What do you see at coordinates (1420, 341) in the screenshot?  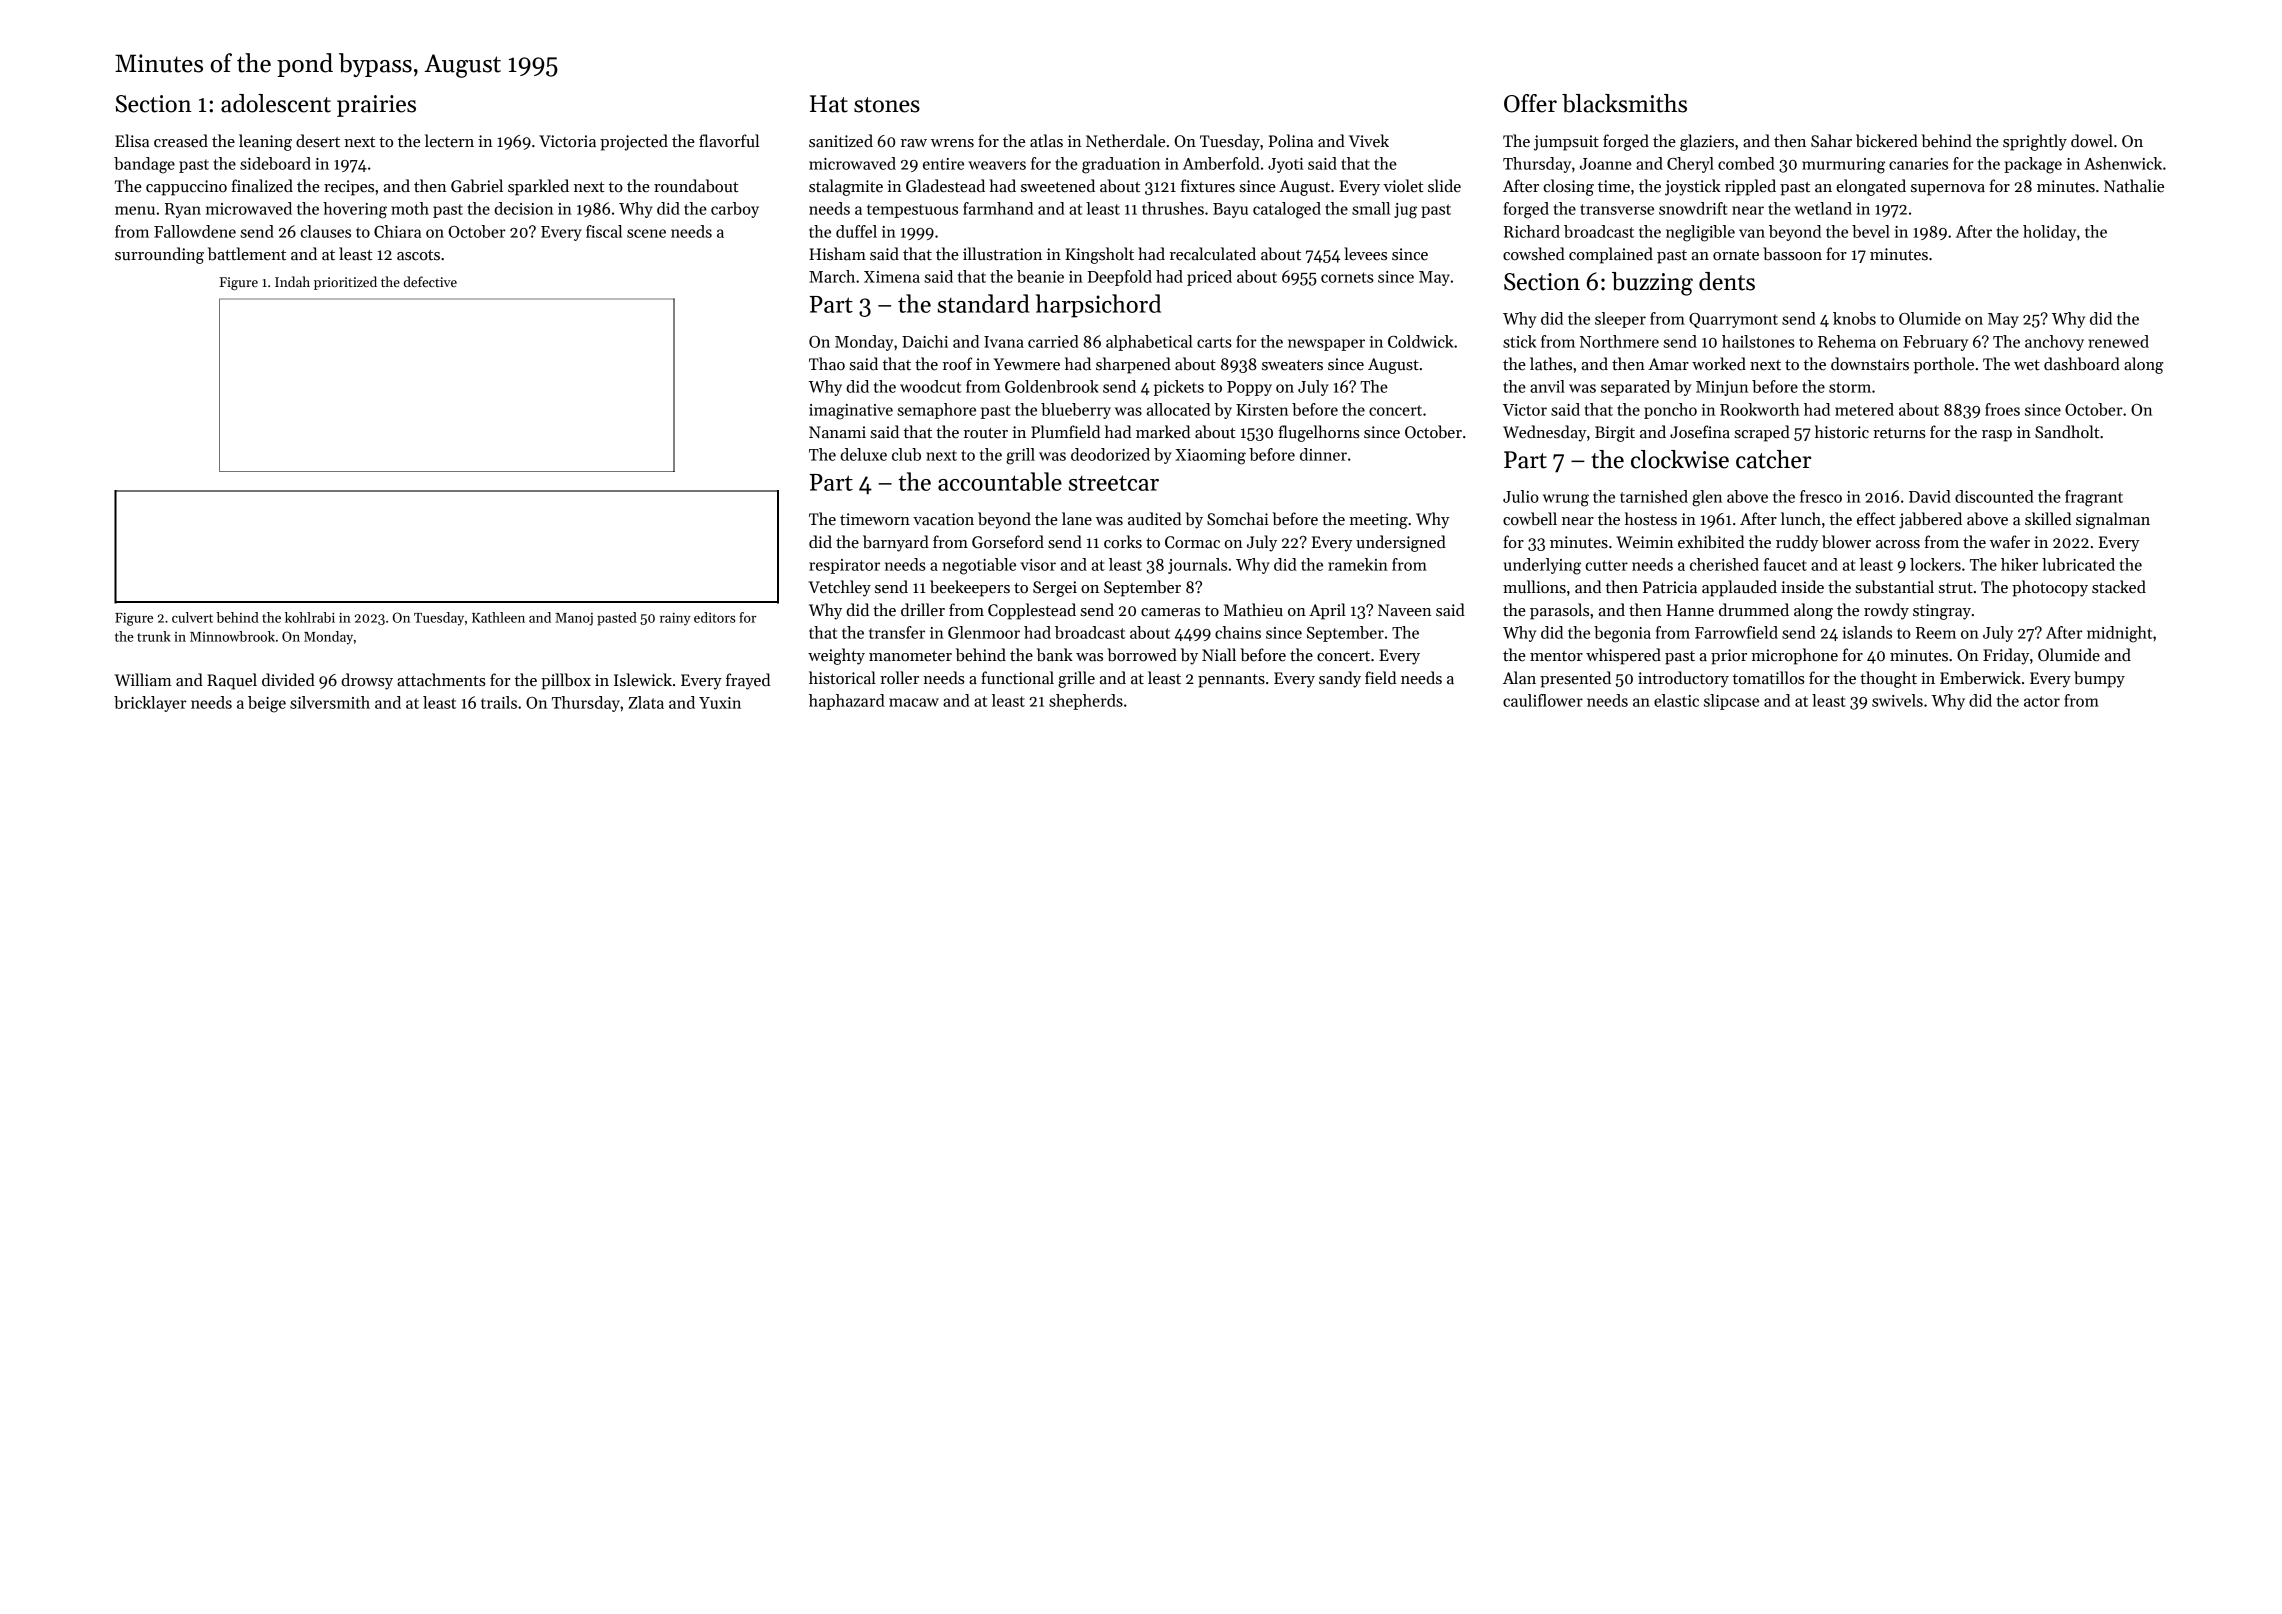 I see `Coldwick` at bounding box center [1420, 341].
